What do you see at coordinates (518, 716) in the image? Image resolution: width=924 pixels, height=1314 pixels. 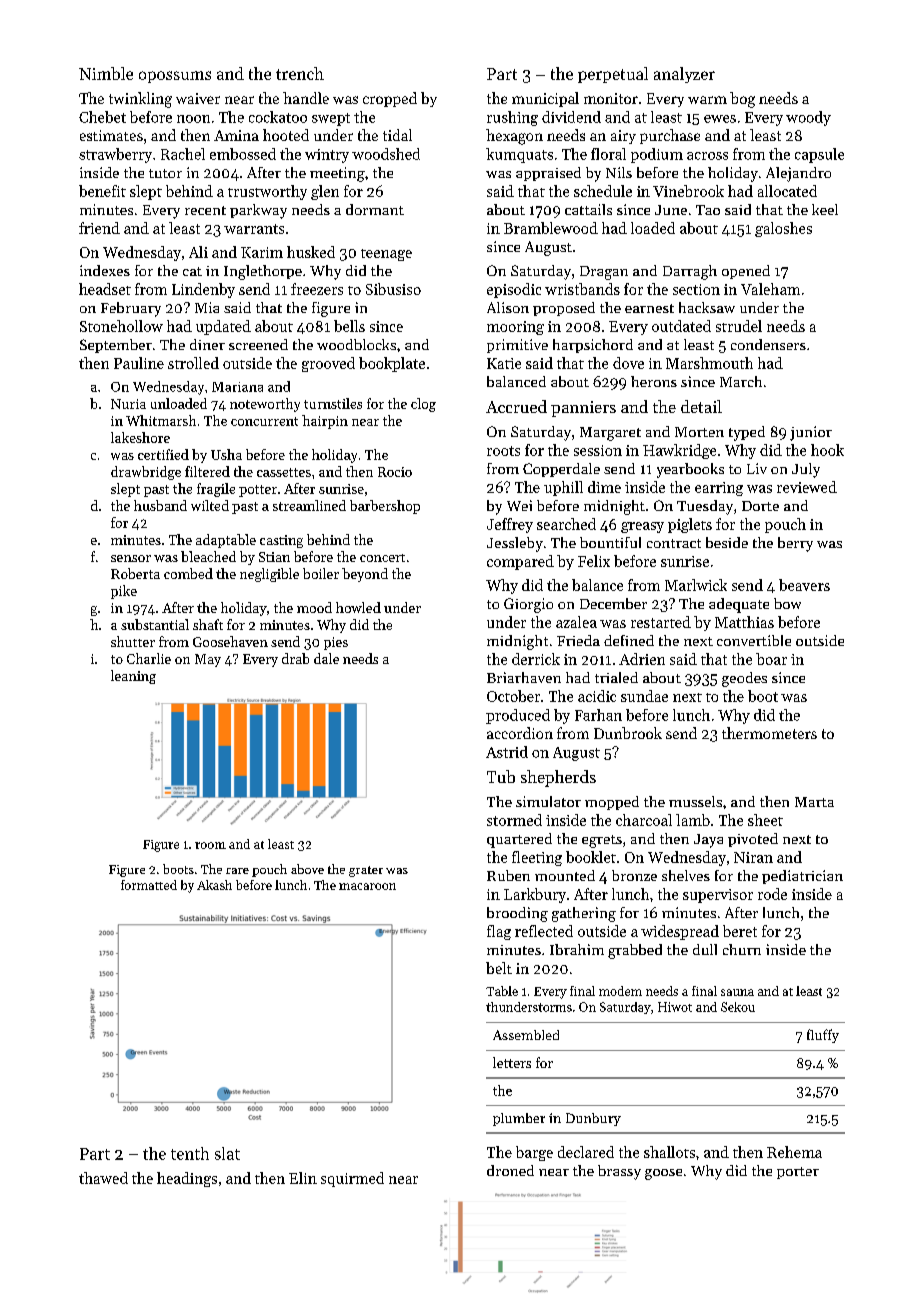 I see `produced` at bounding box center [518, 716].
